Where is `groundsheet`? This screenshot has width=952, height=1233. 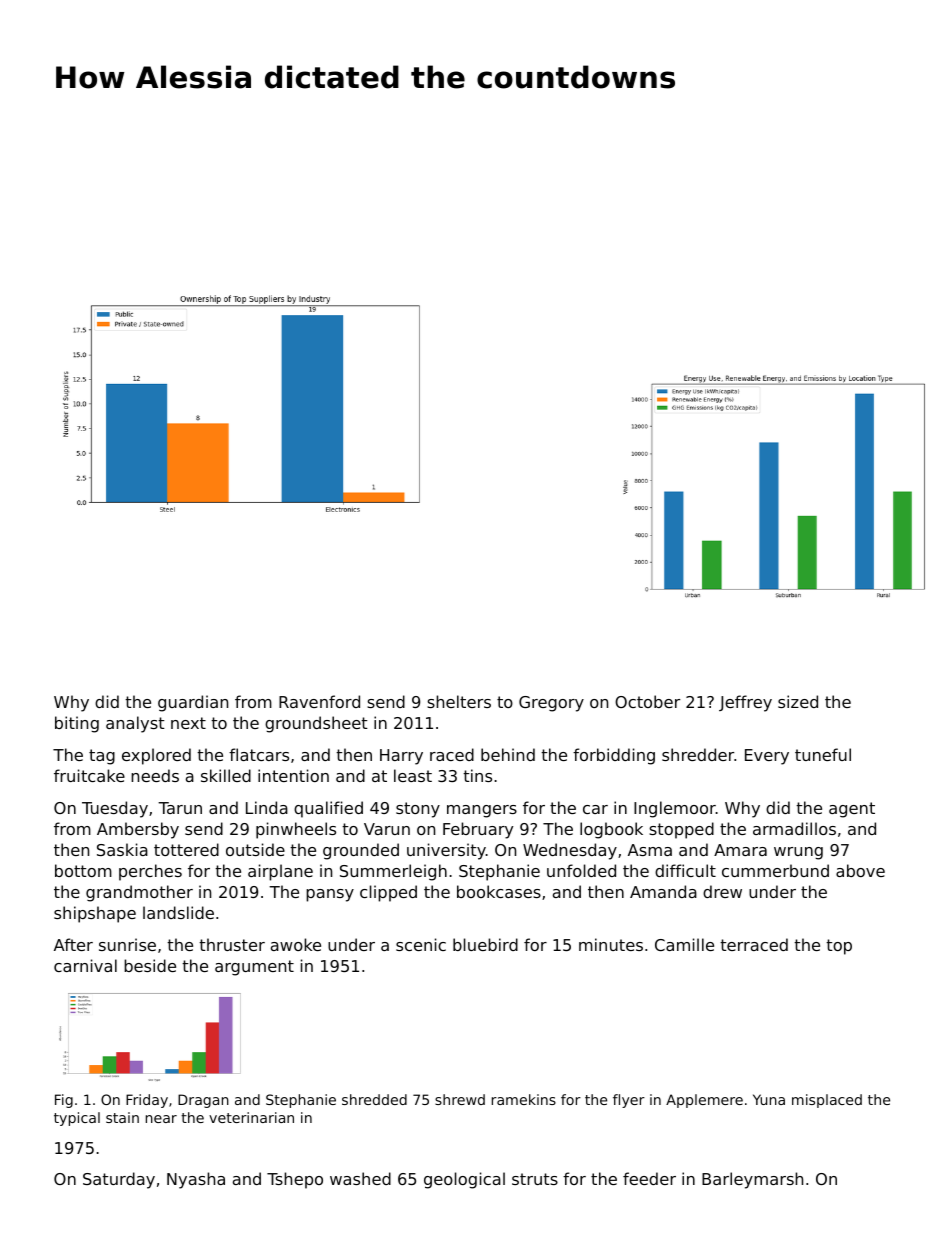
groundsheet is located at coordinates (316, 724).
